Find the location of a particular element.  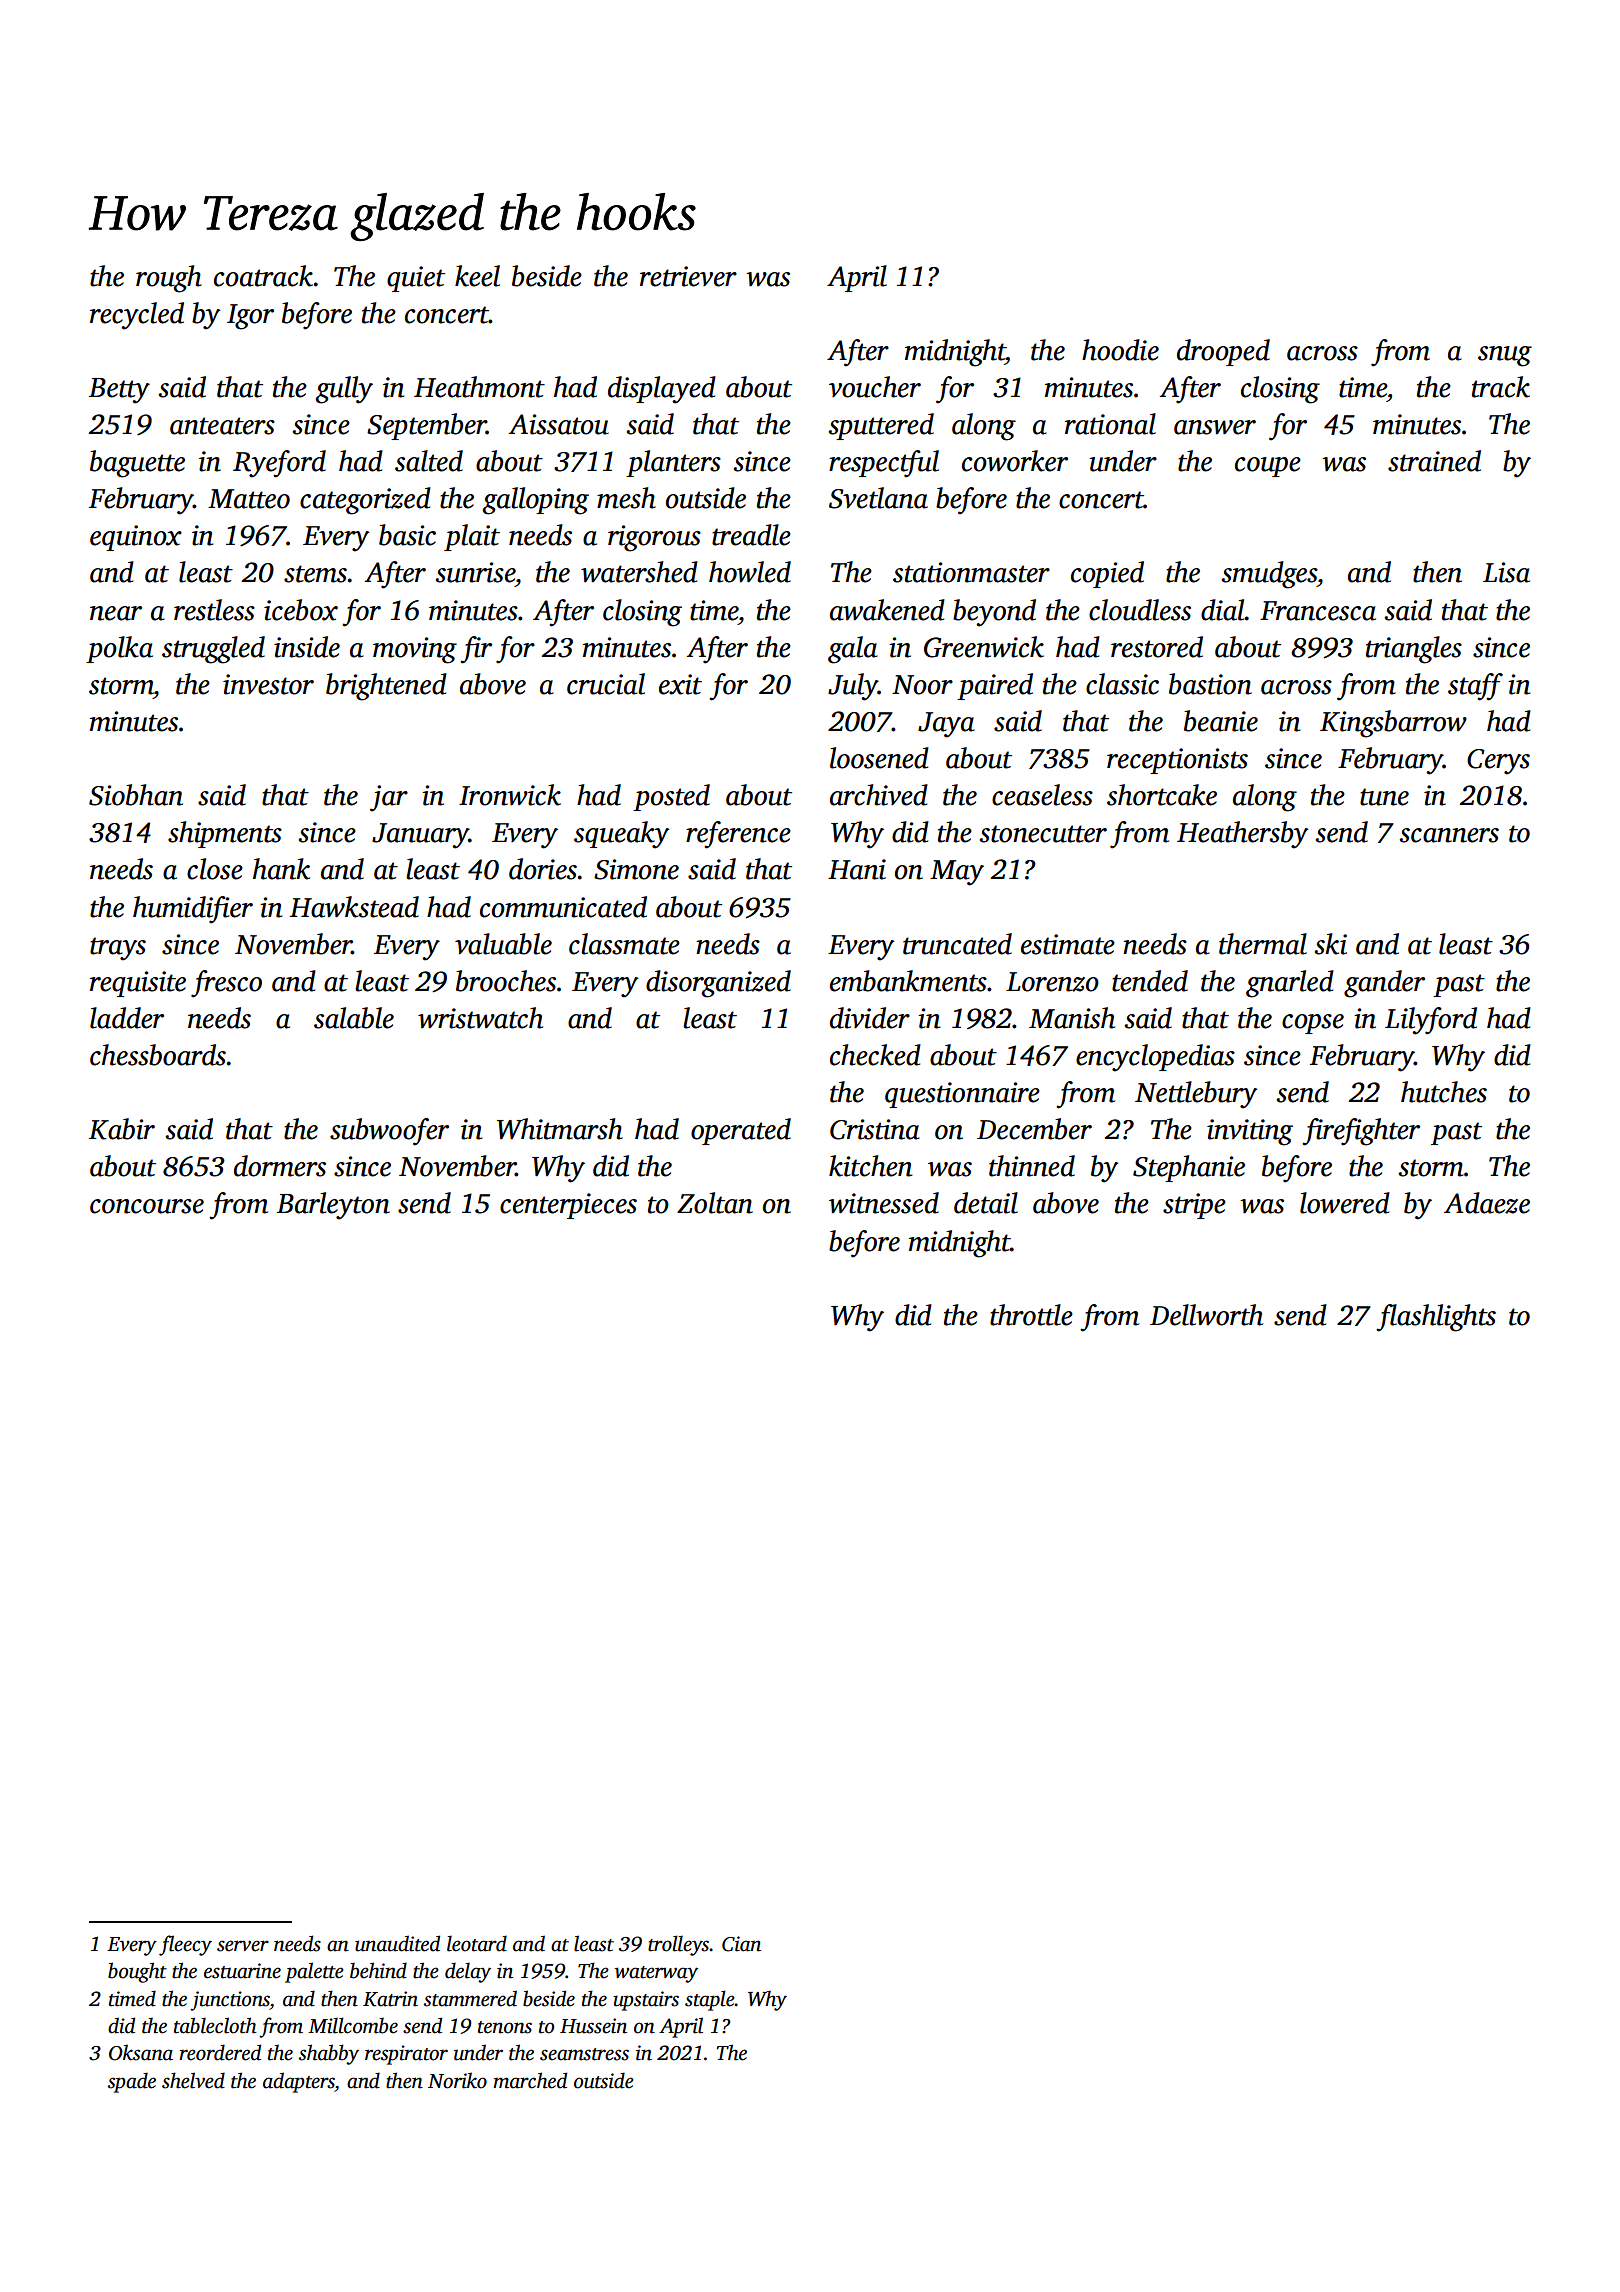

seamstress is located at coordinates (584, 2054).
